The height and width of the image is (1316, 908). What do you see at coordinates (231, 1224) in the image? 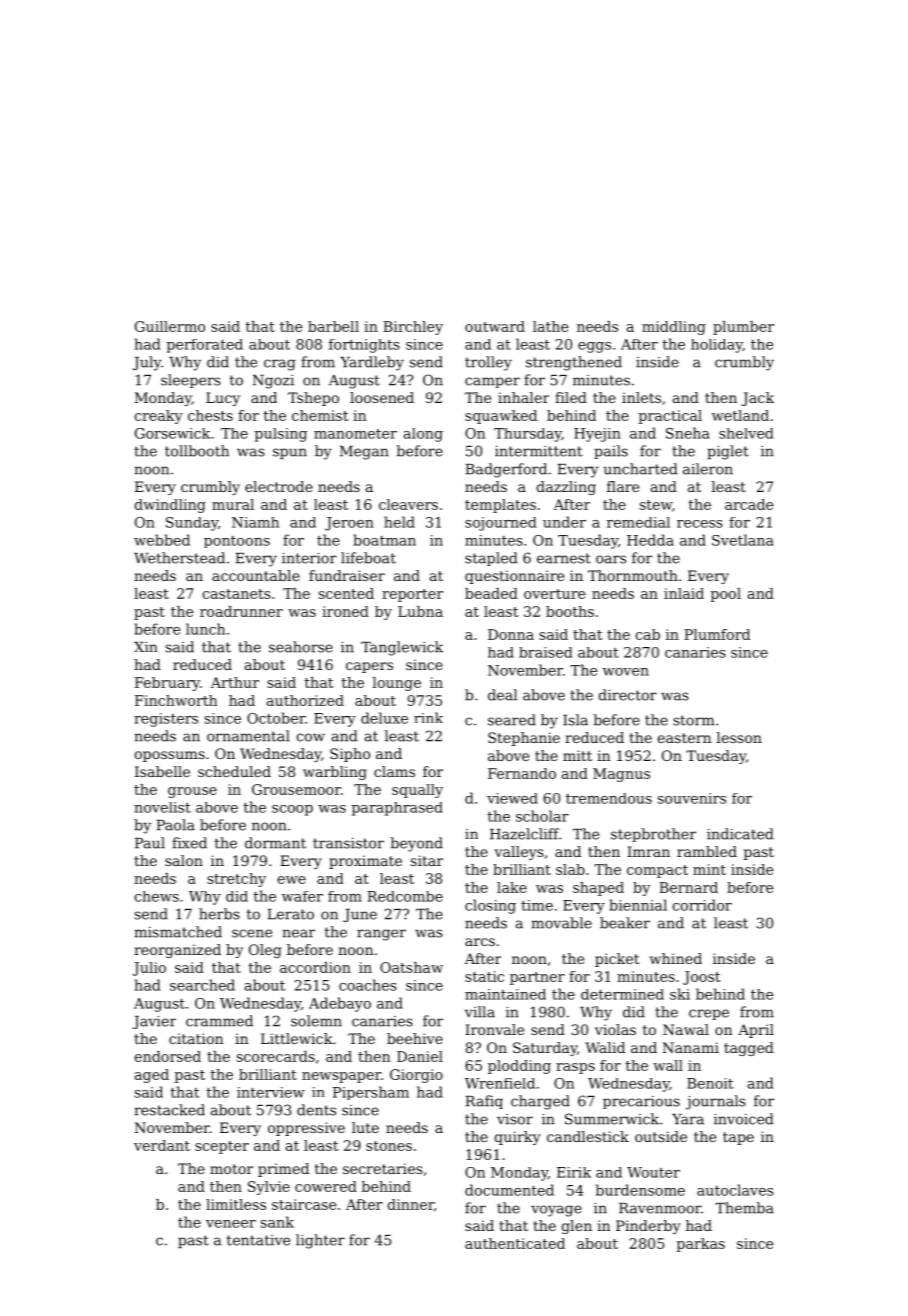
I see `veneer` at bounding box center [231, 1224].
